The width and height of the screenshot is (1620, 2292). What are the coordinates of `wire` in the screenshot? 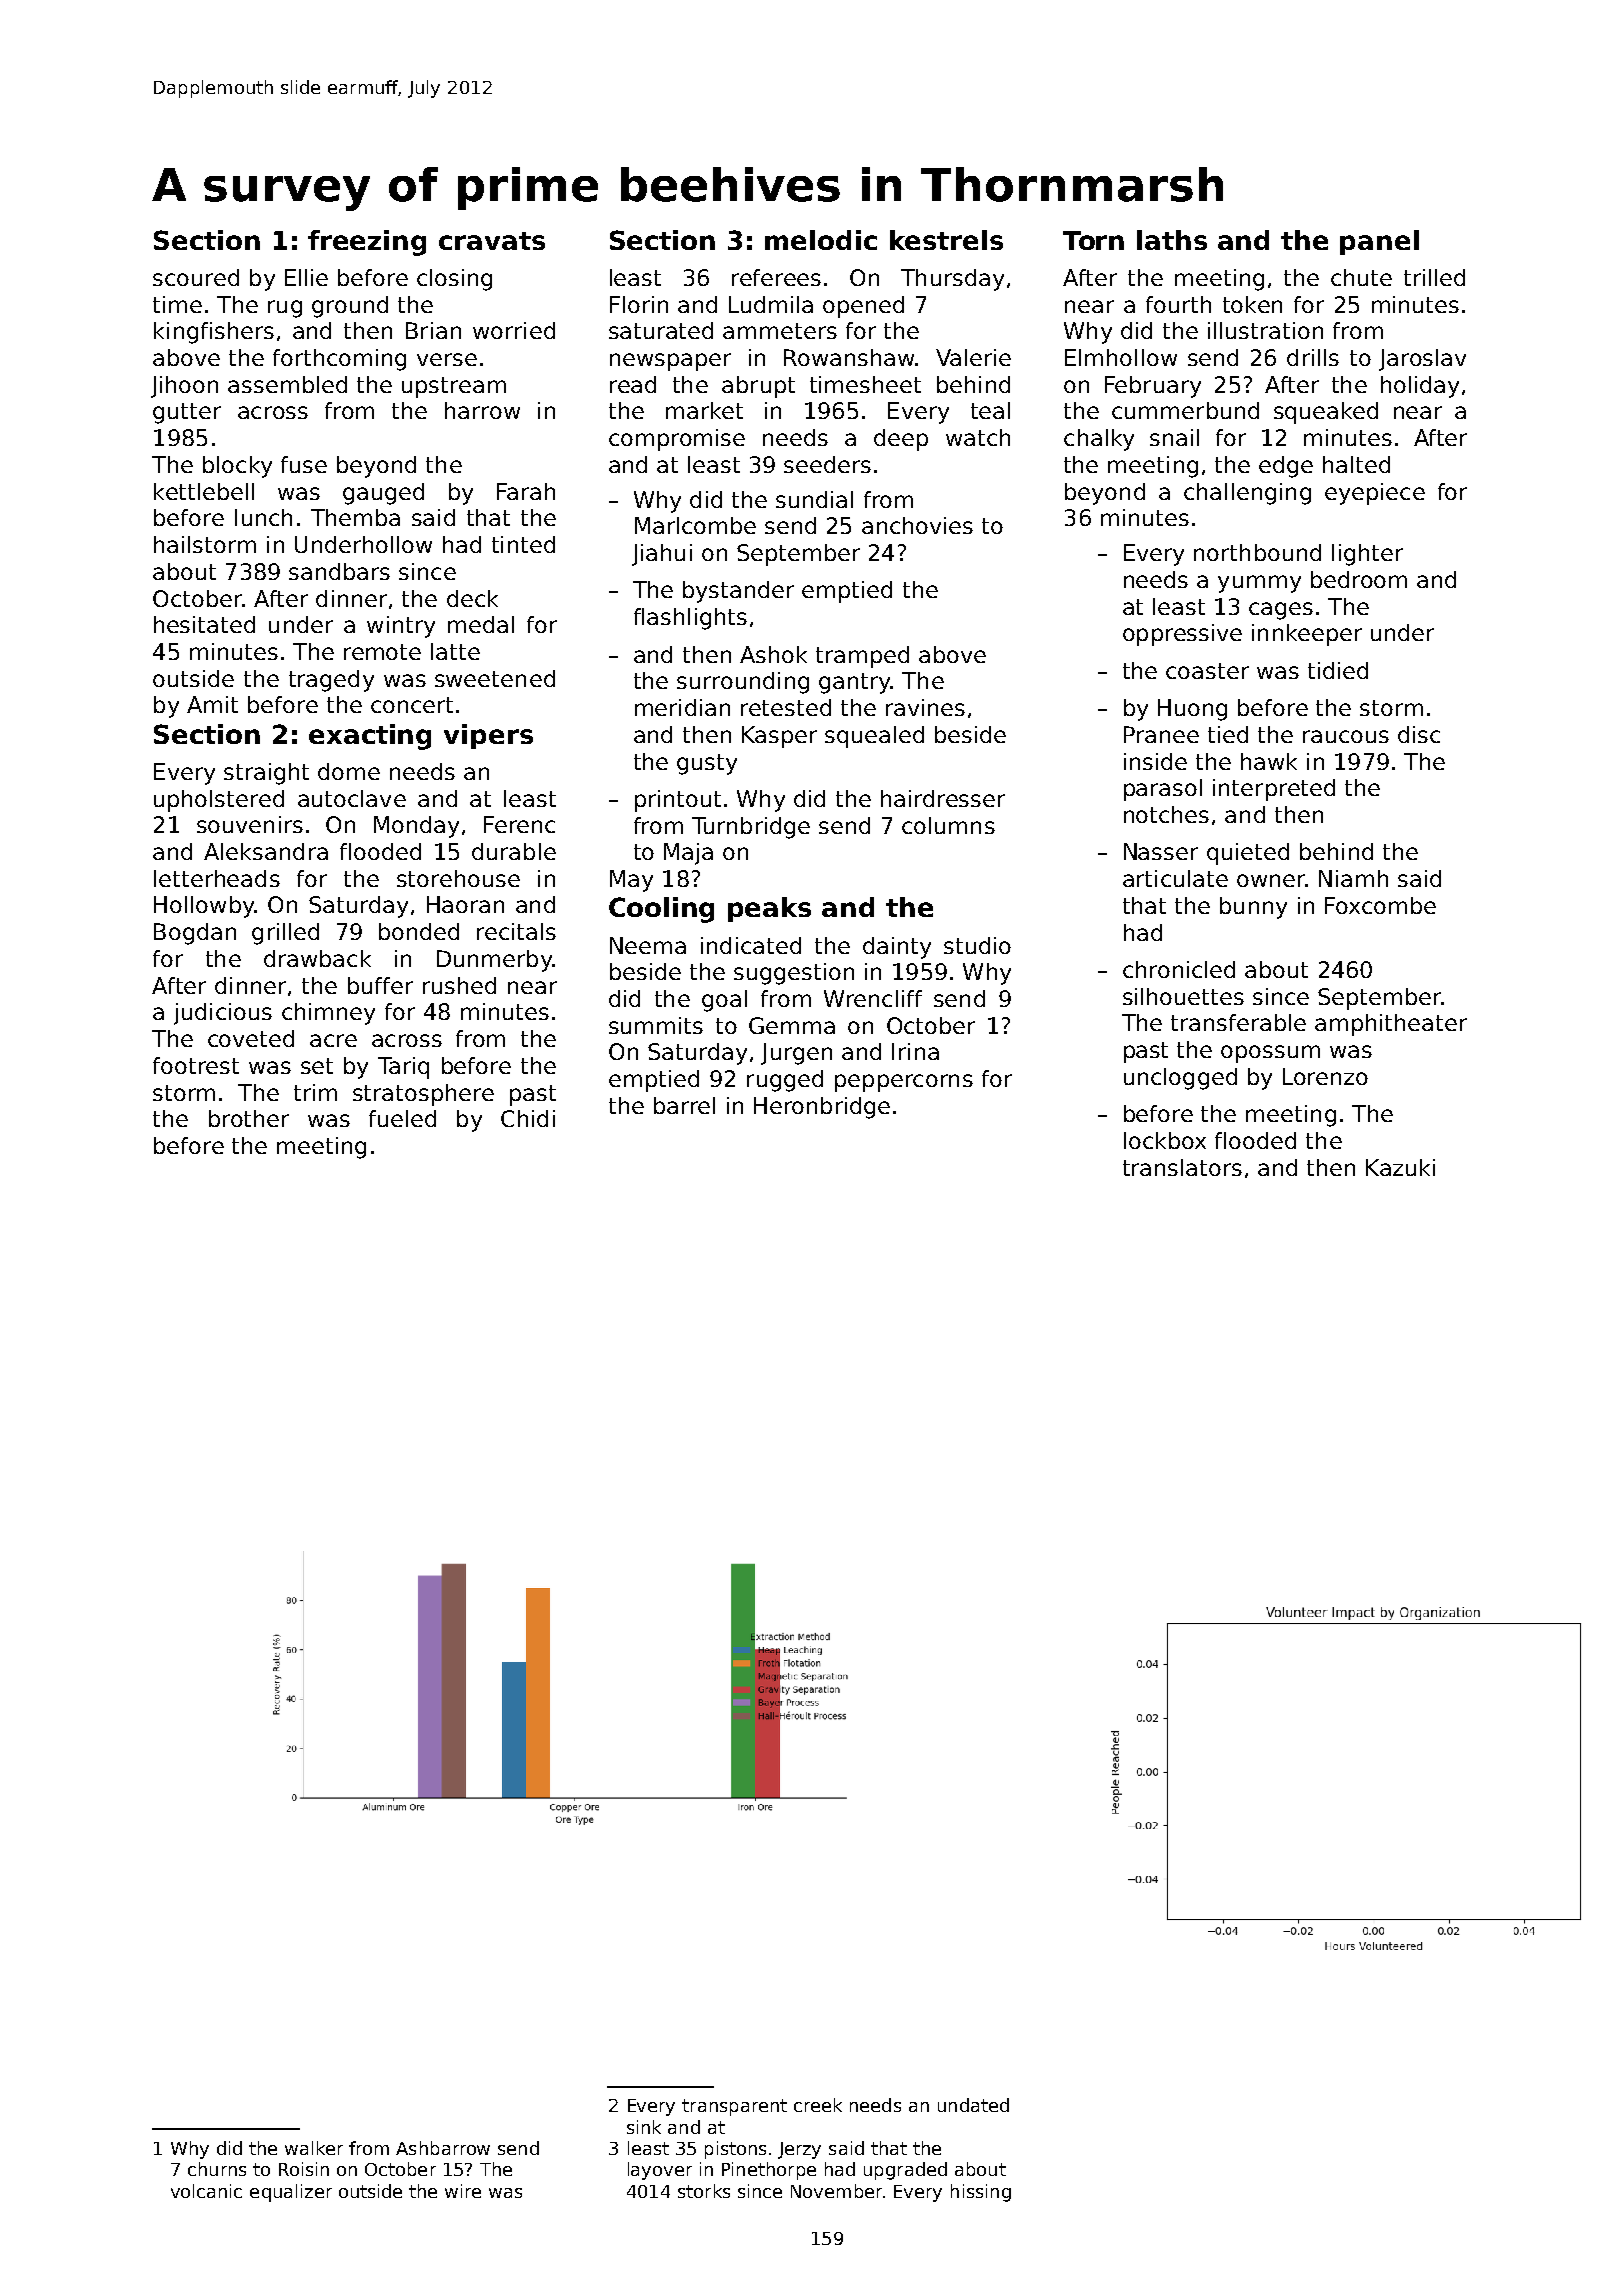 It's located at (463, 2191).
